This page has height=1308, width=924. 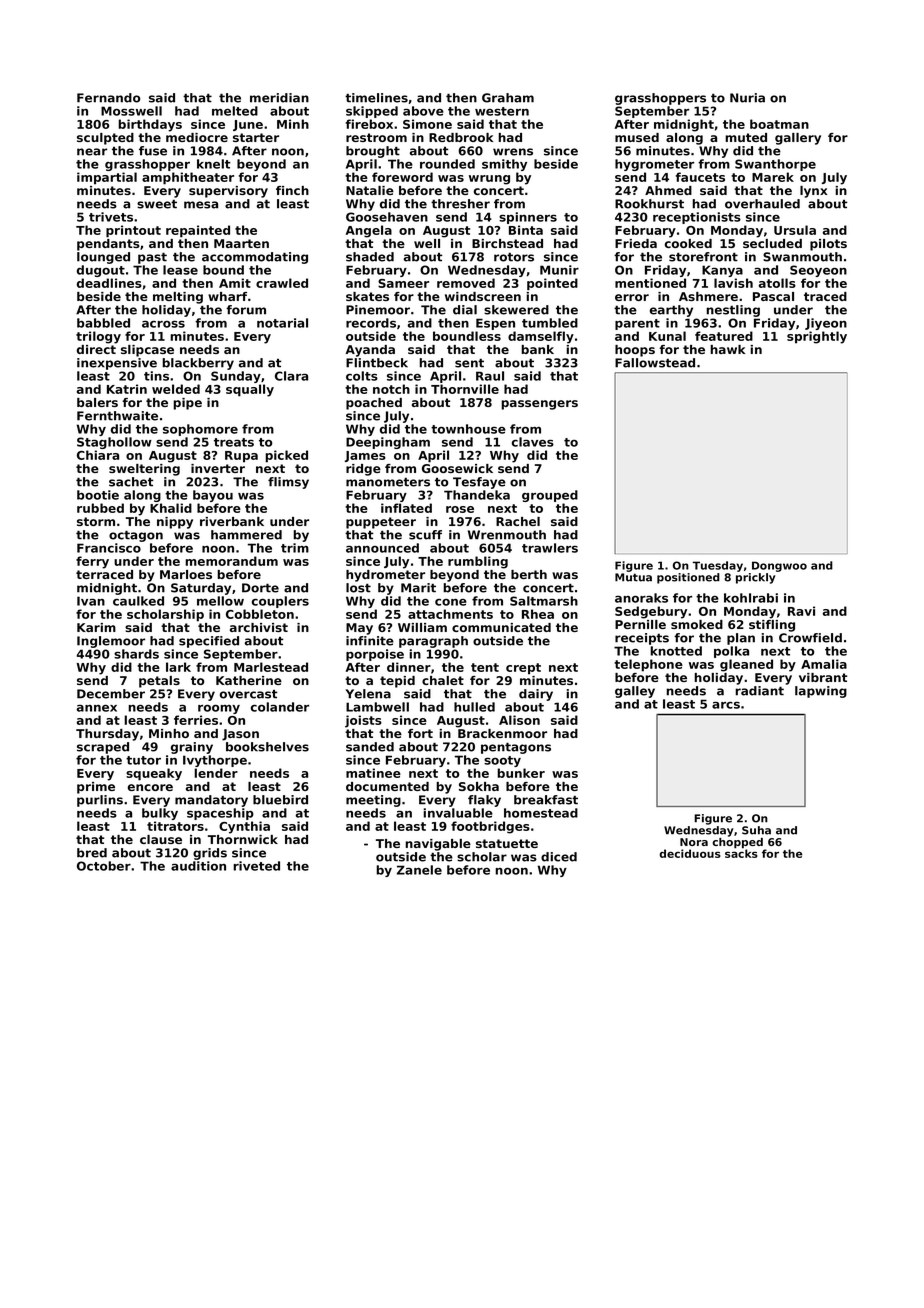 What do you see at coordinates (718, 566) in the page?
I see `Tuesday` at bounding box center [718, 566].
